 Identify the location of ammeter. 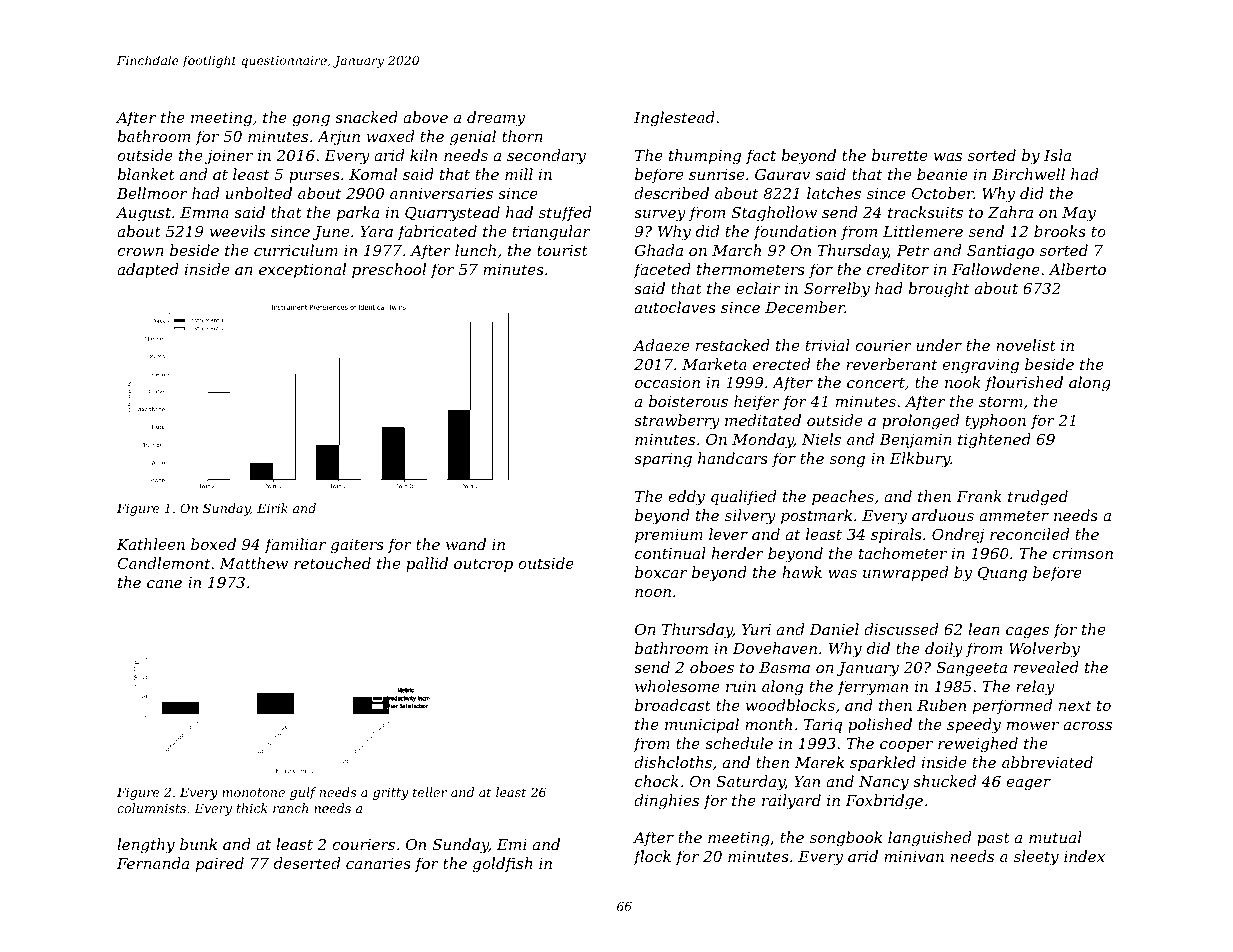
(1014, 516).
